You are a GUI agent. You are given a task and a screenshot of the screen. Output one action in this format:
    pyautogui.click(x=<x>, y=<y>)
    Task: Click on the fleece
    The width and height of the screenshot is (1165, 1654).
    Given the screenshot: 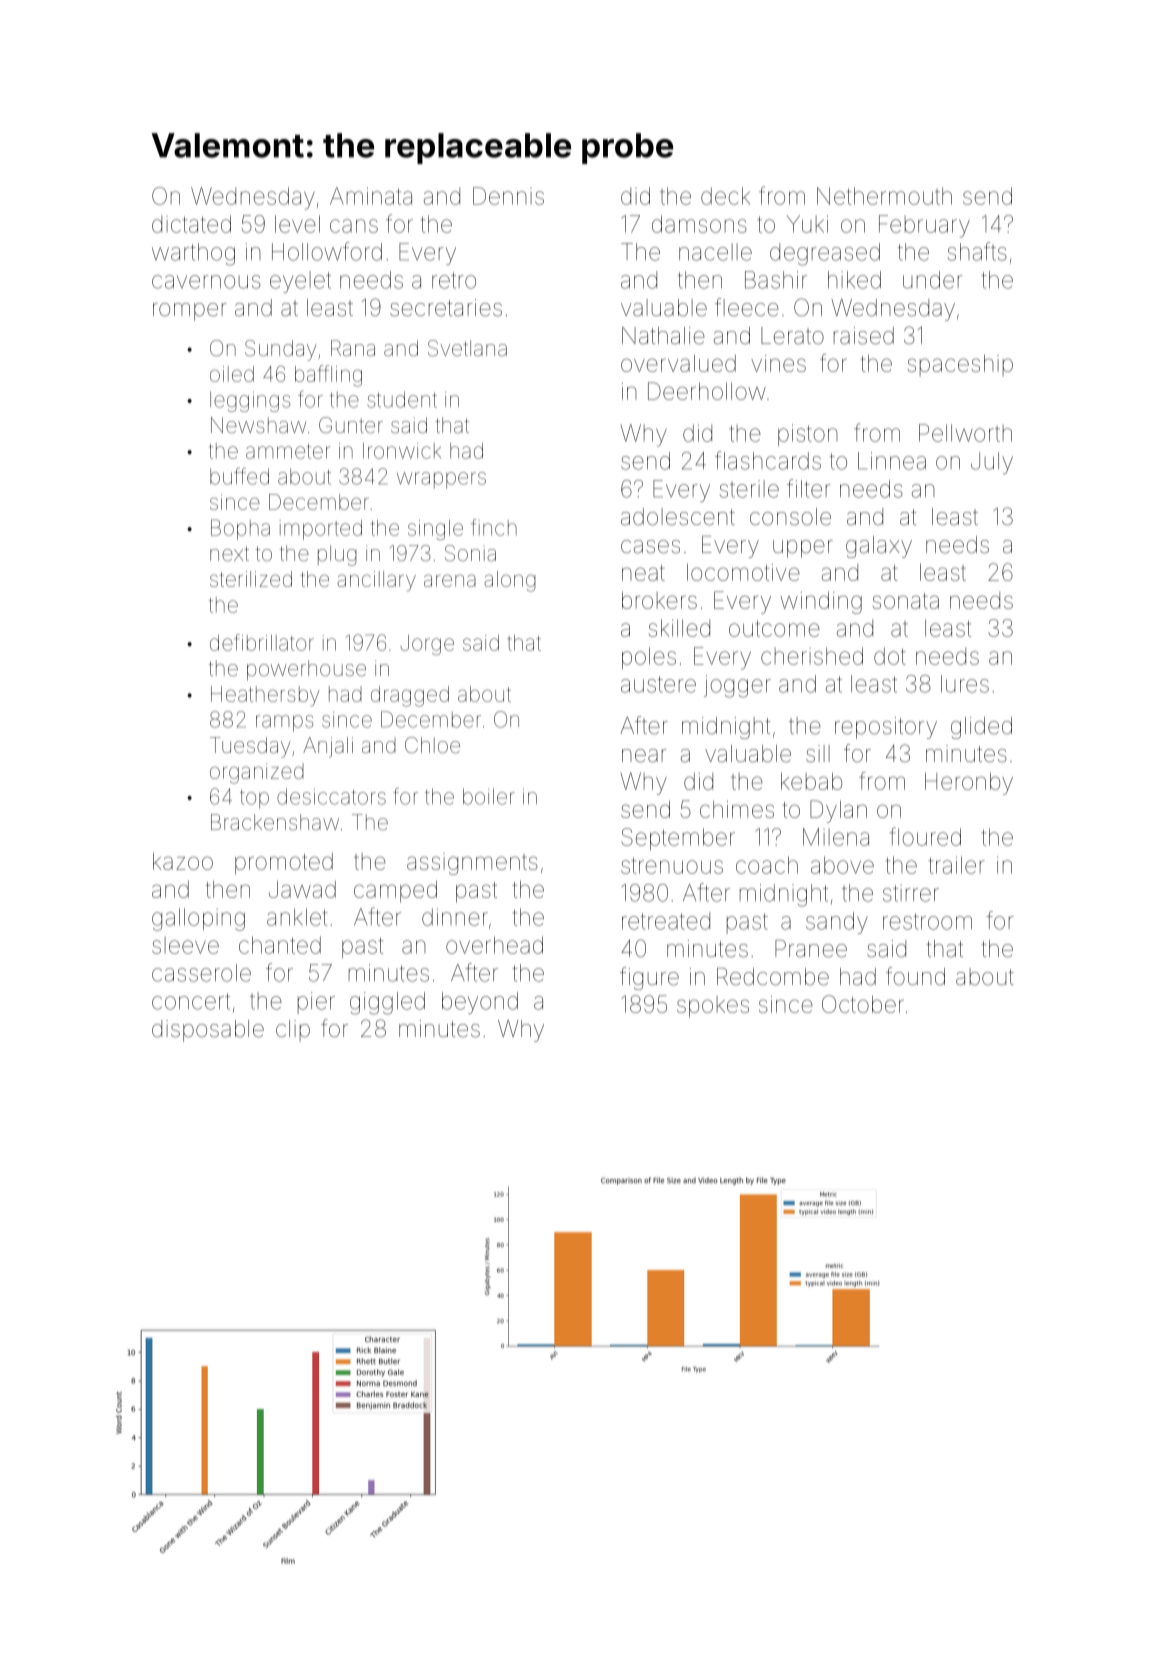 What is the action you would take?
    pyautogui.click(x=747, y=307)
